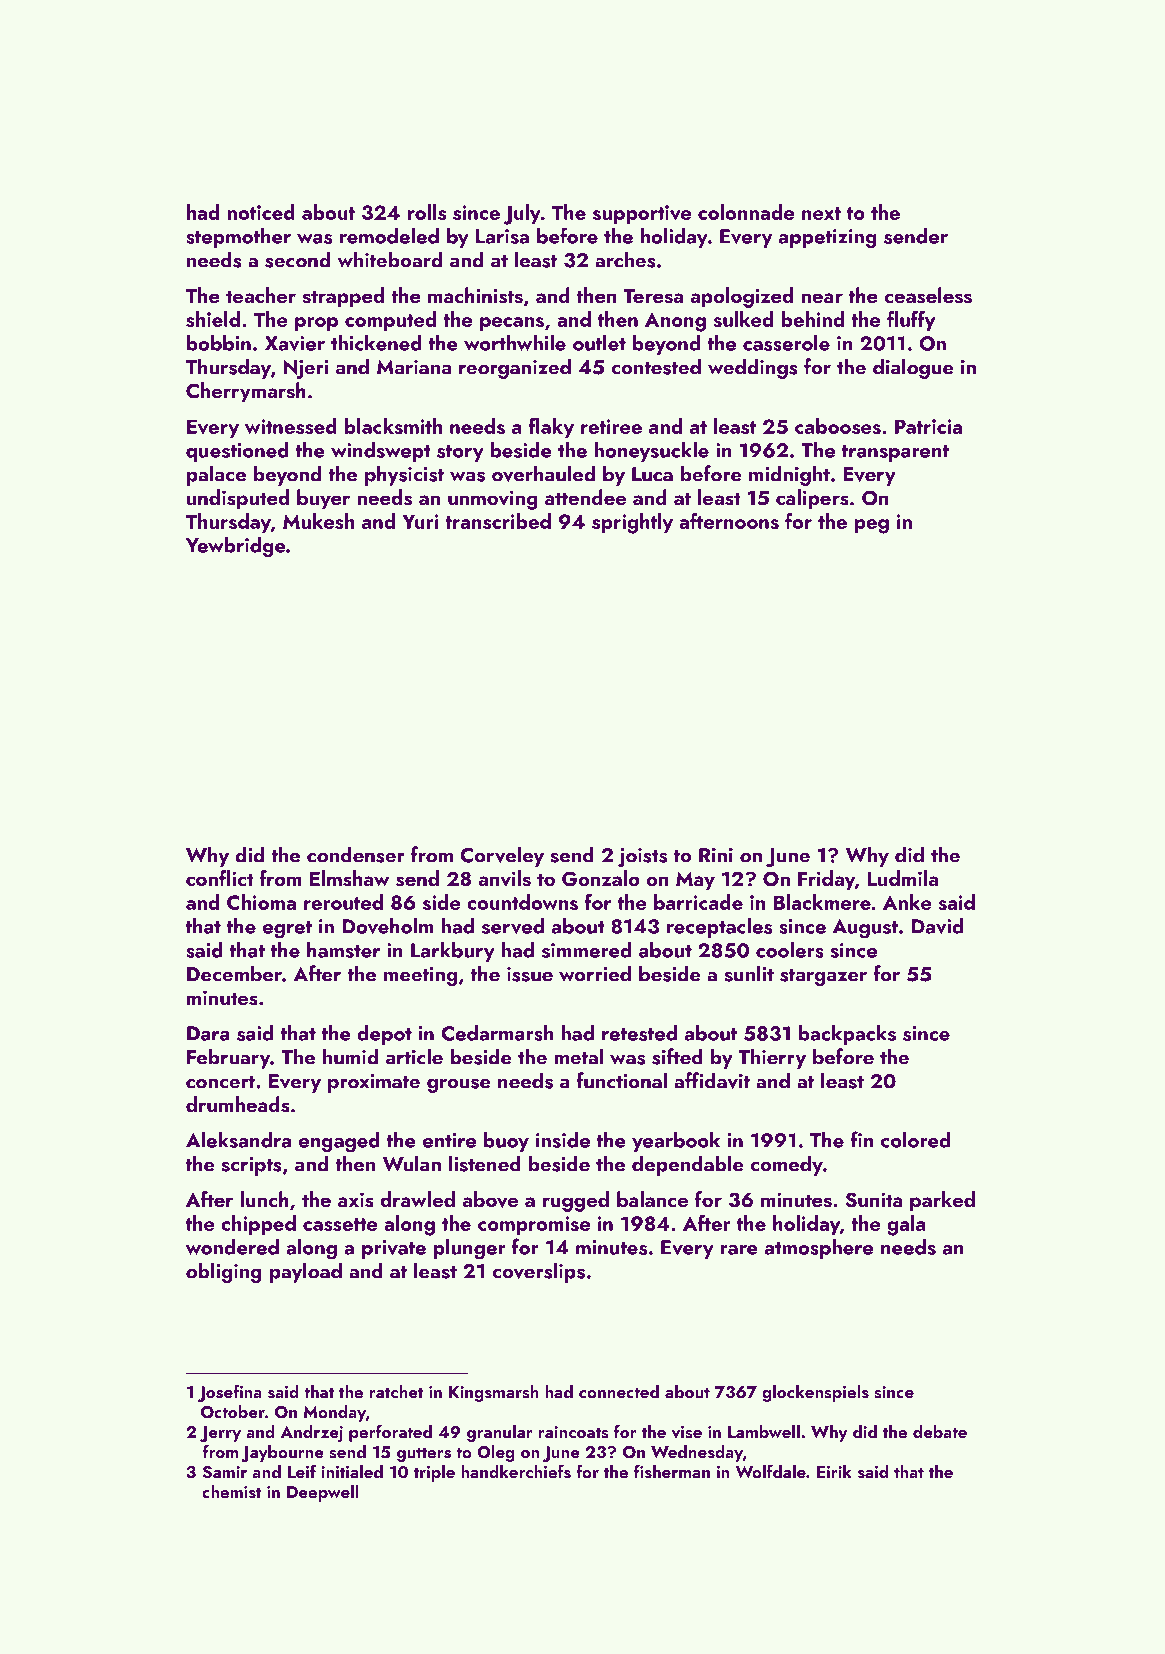 The width and height of the page is (1165, 1654). I want to click on vise, so click(686, 1432).
